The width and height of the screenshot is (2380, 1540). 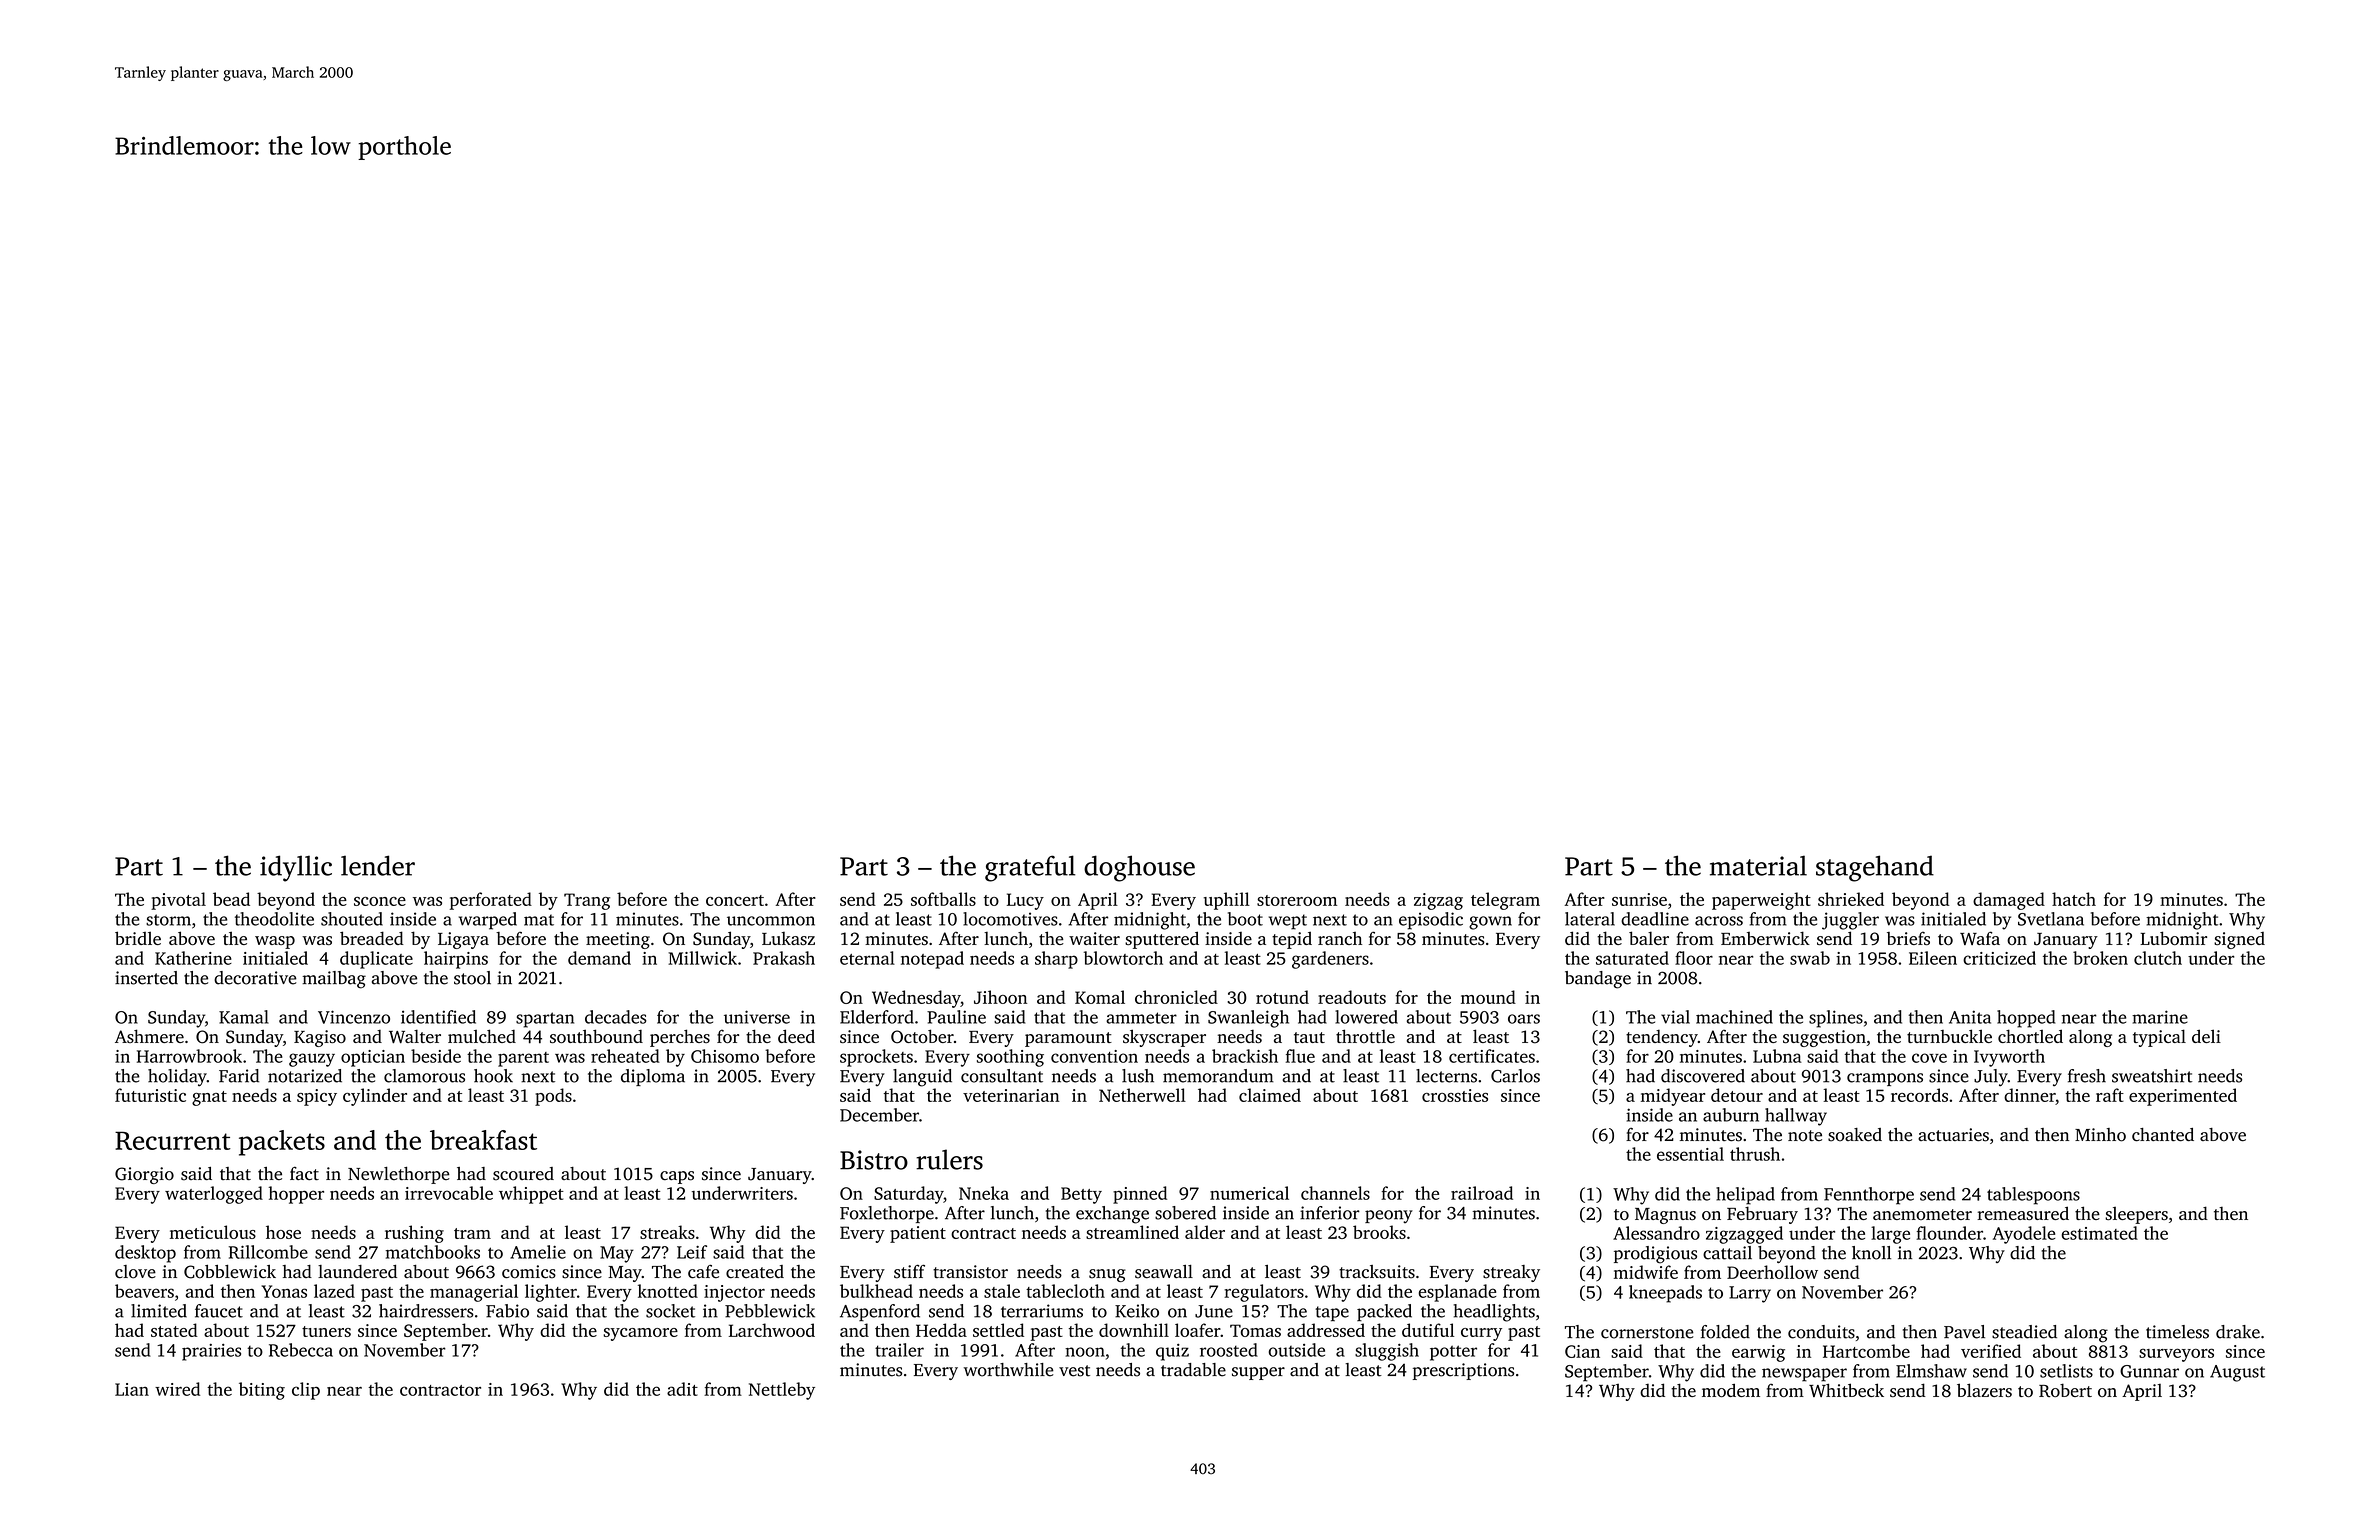 I want to click on idyllic, so click(x=296, y=868).
